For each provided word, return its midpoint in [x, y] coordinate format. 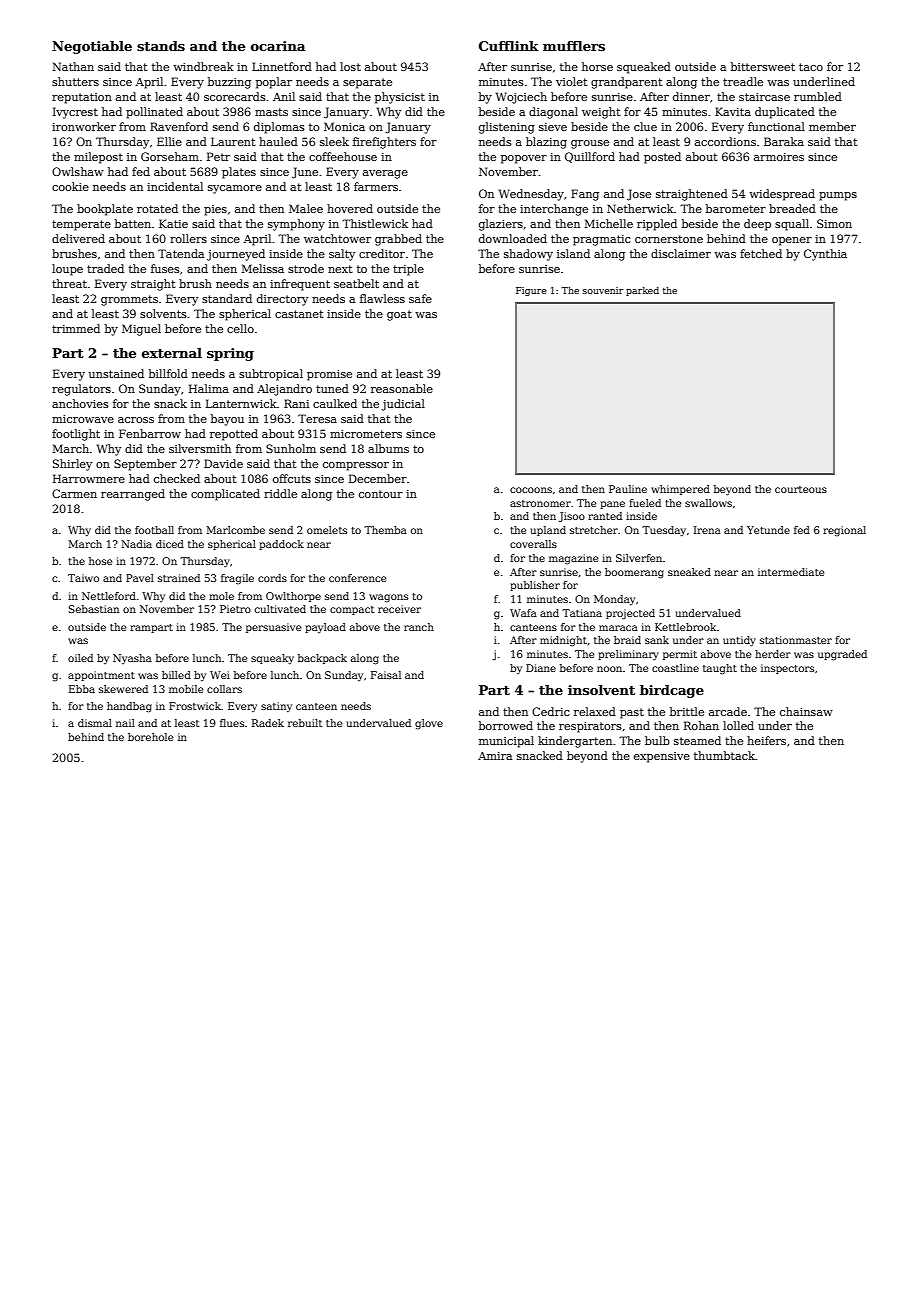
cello [240, 328]
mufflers [574, 46]
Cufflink [509, 46]
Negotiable [92, 47]
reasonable [402, 388]
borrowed [506, 725]
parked [642, 291]
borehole [151, 737]
